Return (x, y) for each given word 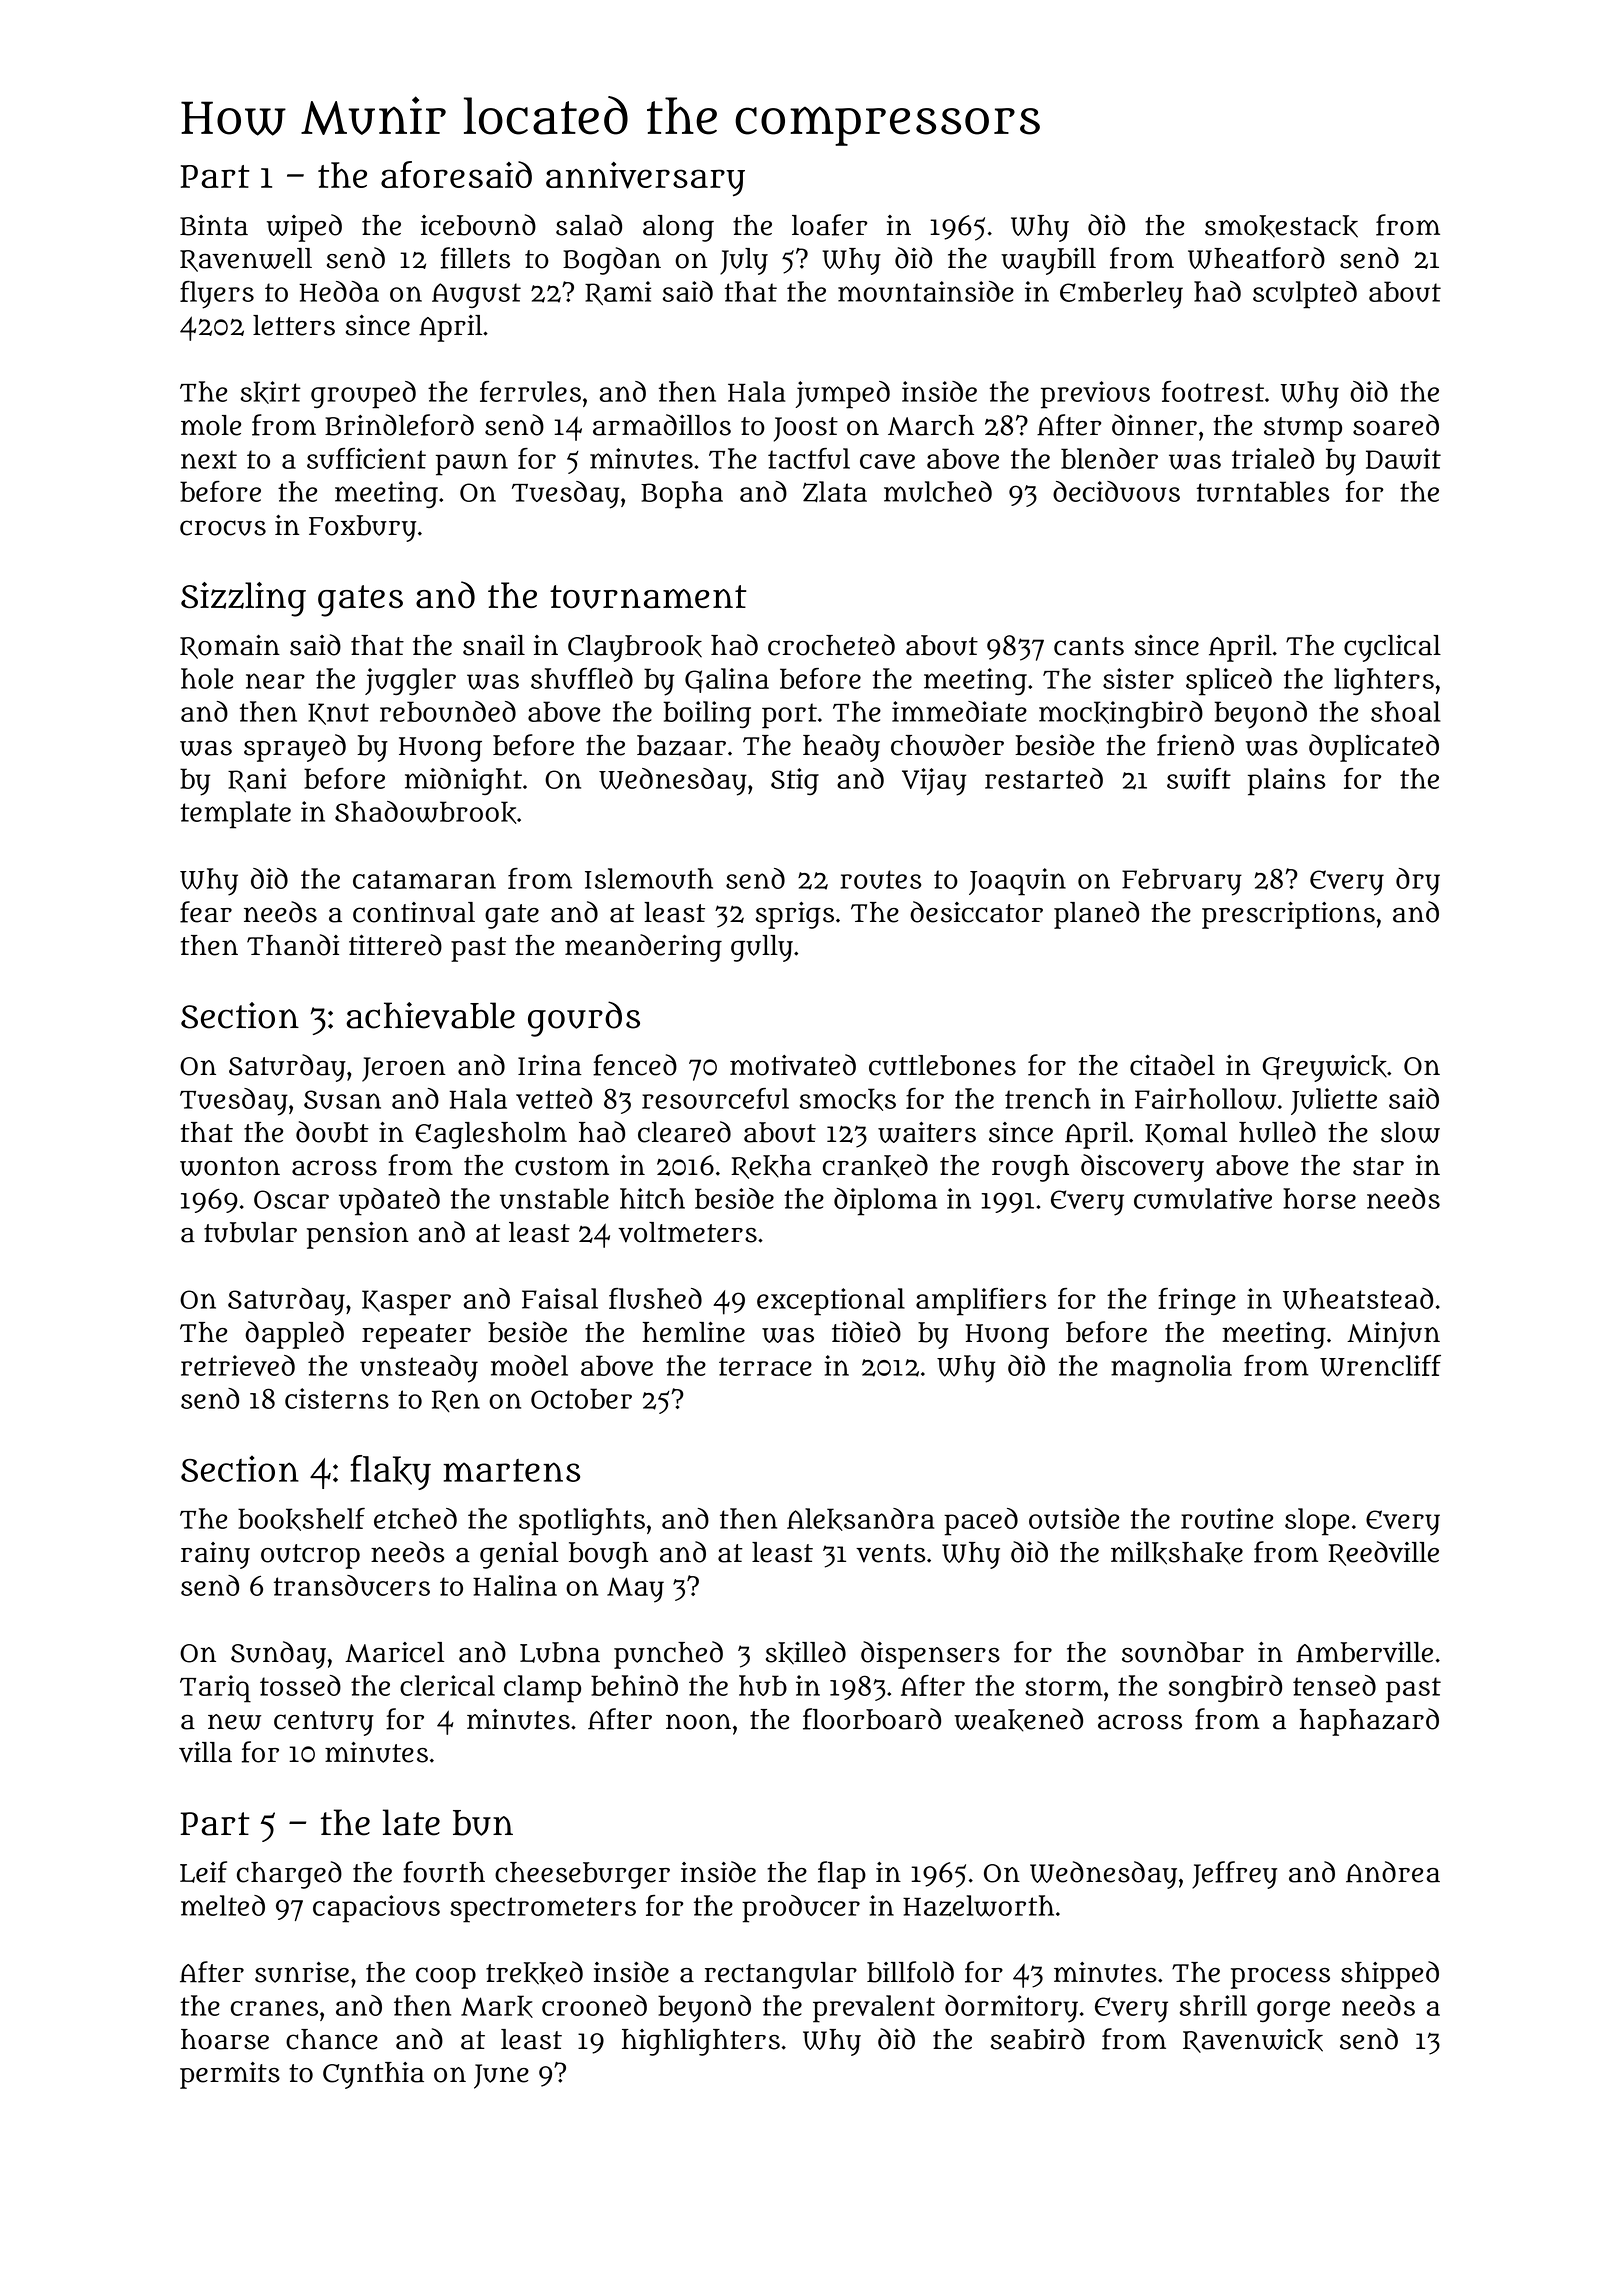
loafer (829, 225)
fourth (444, 1872)
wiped (304, 228)
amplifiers (981, 1302)
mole (211, 425)
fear (206, 912)
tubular (250, 1232)
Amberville (1364, 1652)
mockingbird (1121, 714)
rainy (215, 1555)
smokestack (1281, 226)
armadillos (662, 425)
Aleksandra (861, 1519)
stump (1303, 429)
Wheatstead (1358, 1299)
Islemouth (649, 878)
